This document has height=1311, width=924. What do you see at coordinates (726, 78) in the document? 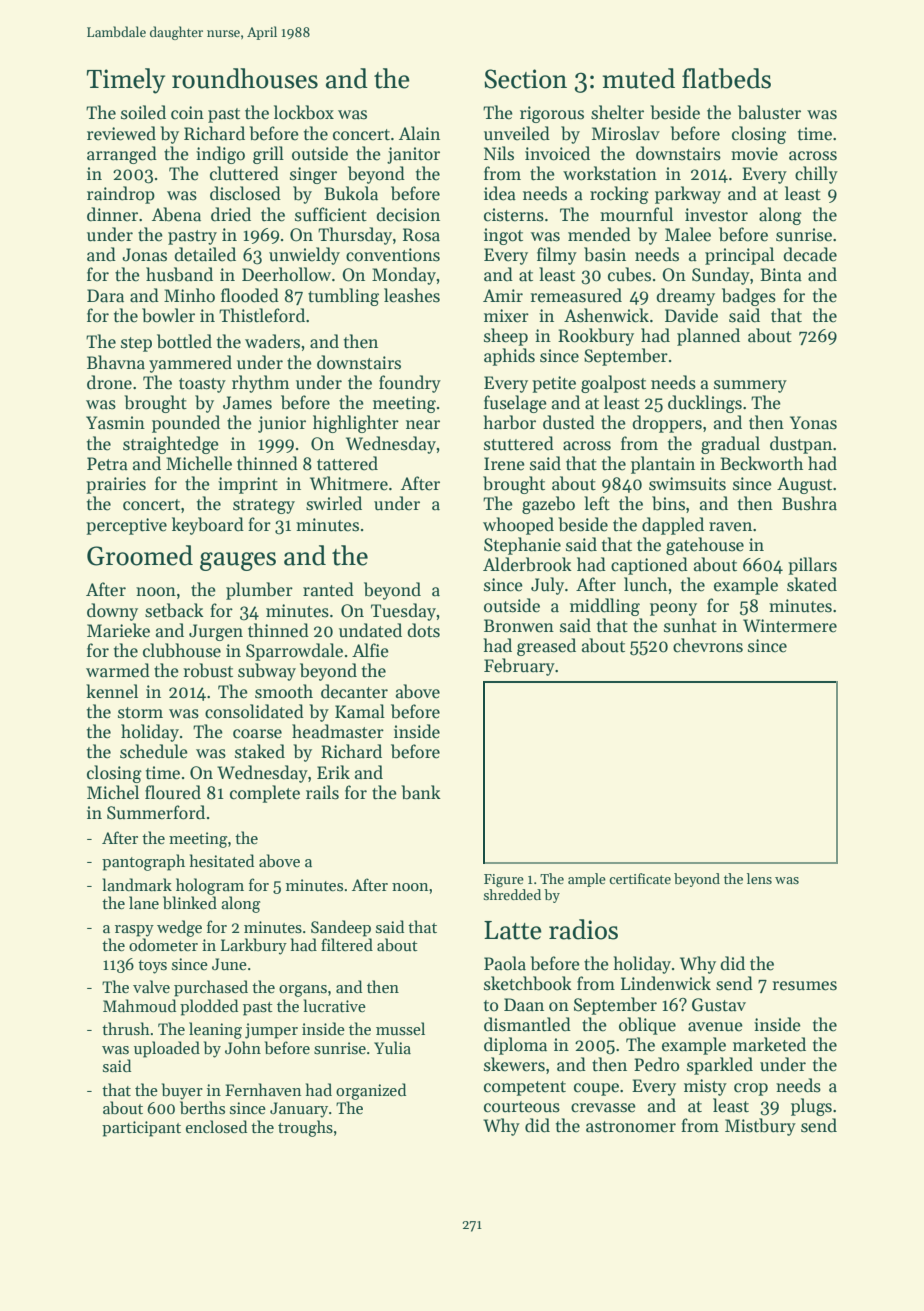
I see `flatbeds` at bounding box center [726, 78].
